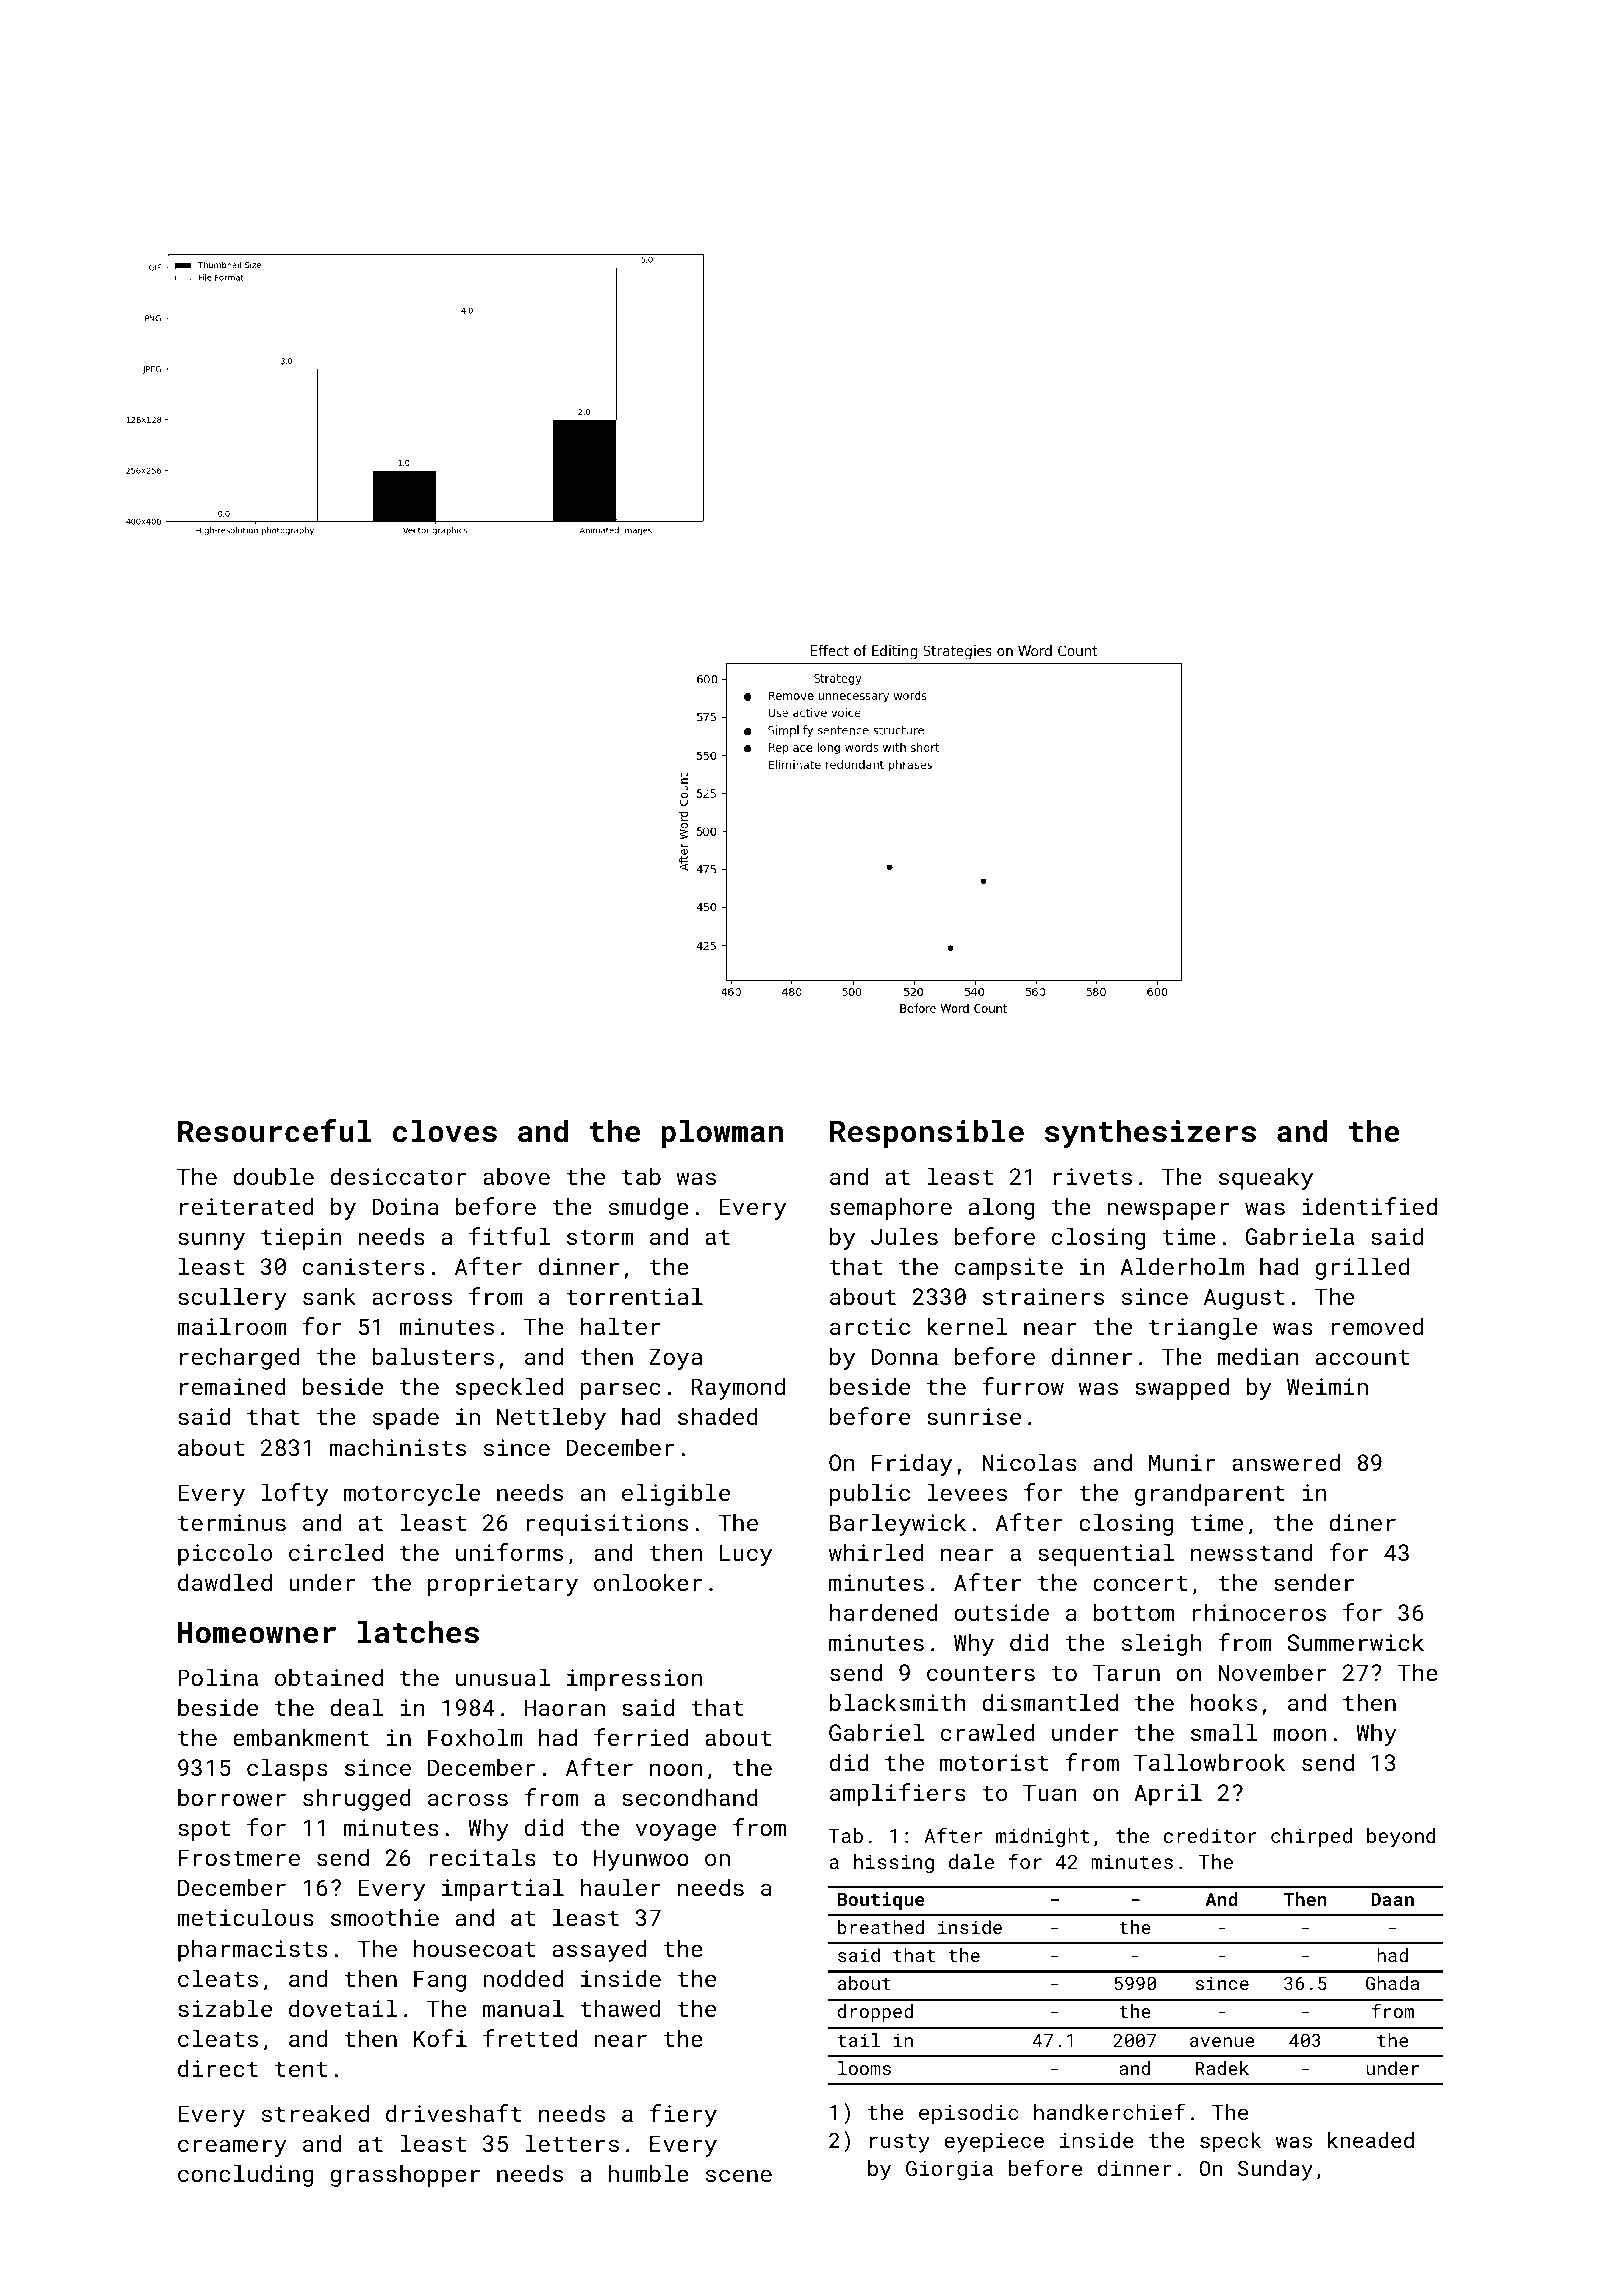  Describe the element at coordinates (1266, 1178) in the screenshot. I see `squeaky` at that location.
